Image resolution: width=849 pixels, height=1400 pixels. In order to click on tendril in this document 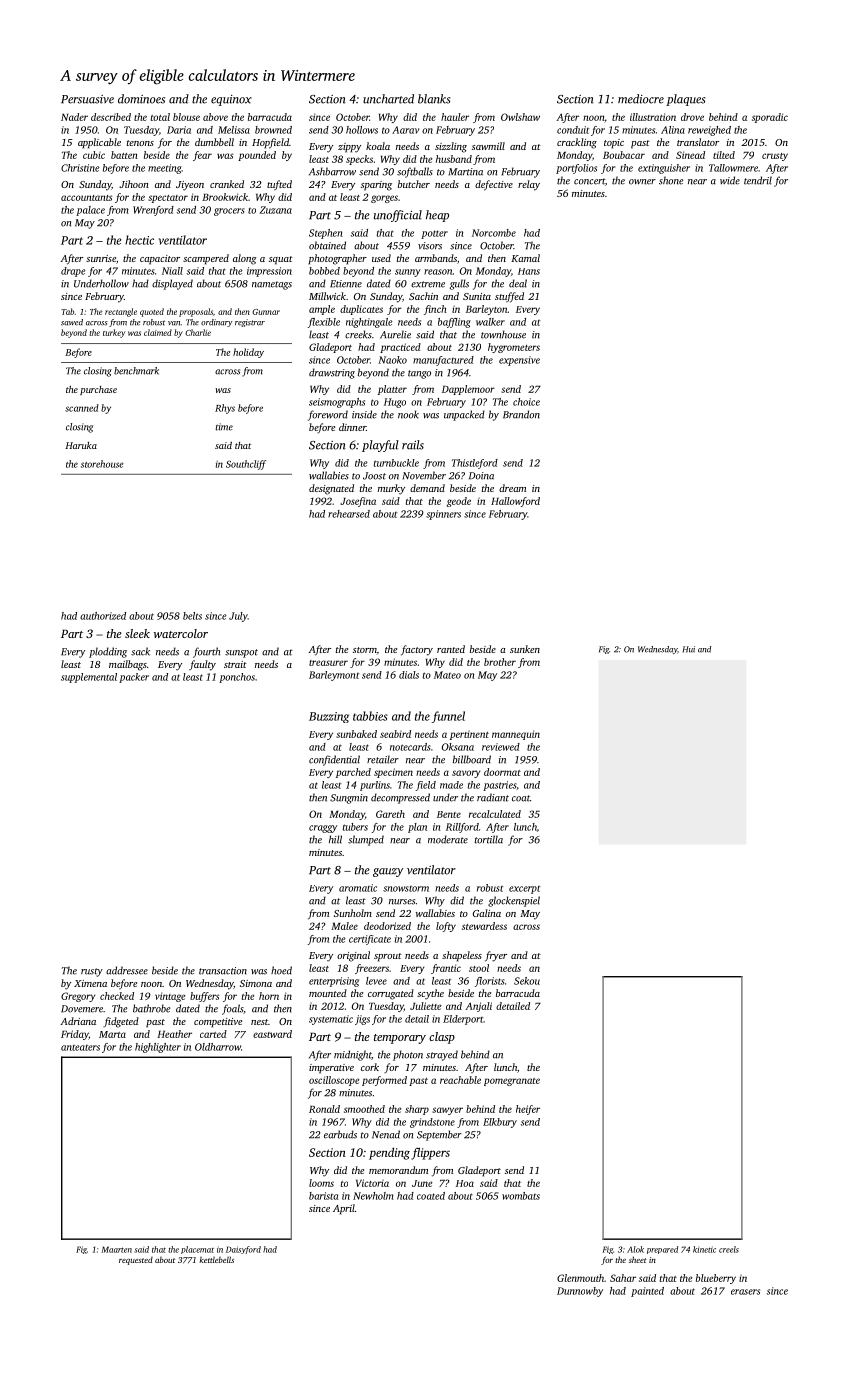, I will do `click(758, 180)`.
